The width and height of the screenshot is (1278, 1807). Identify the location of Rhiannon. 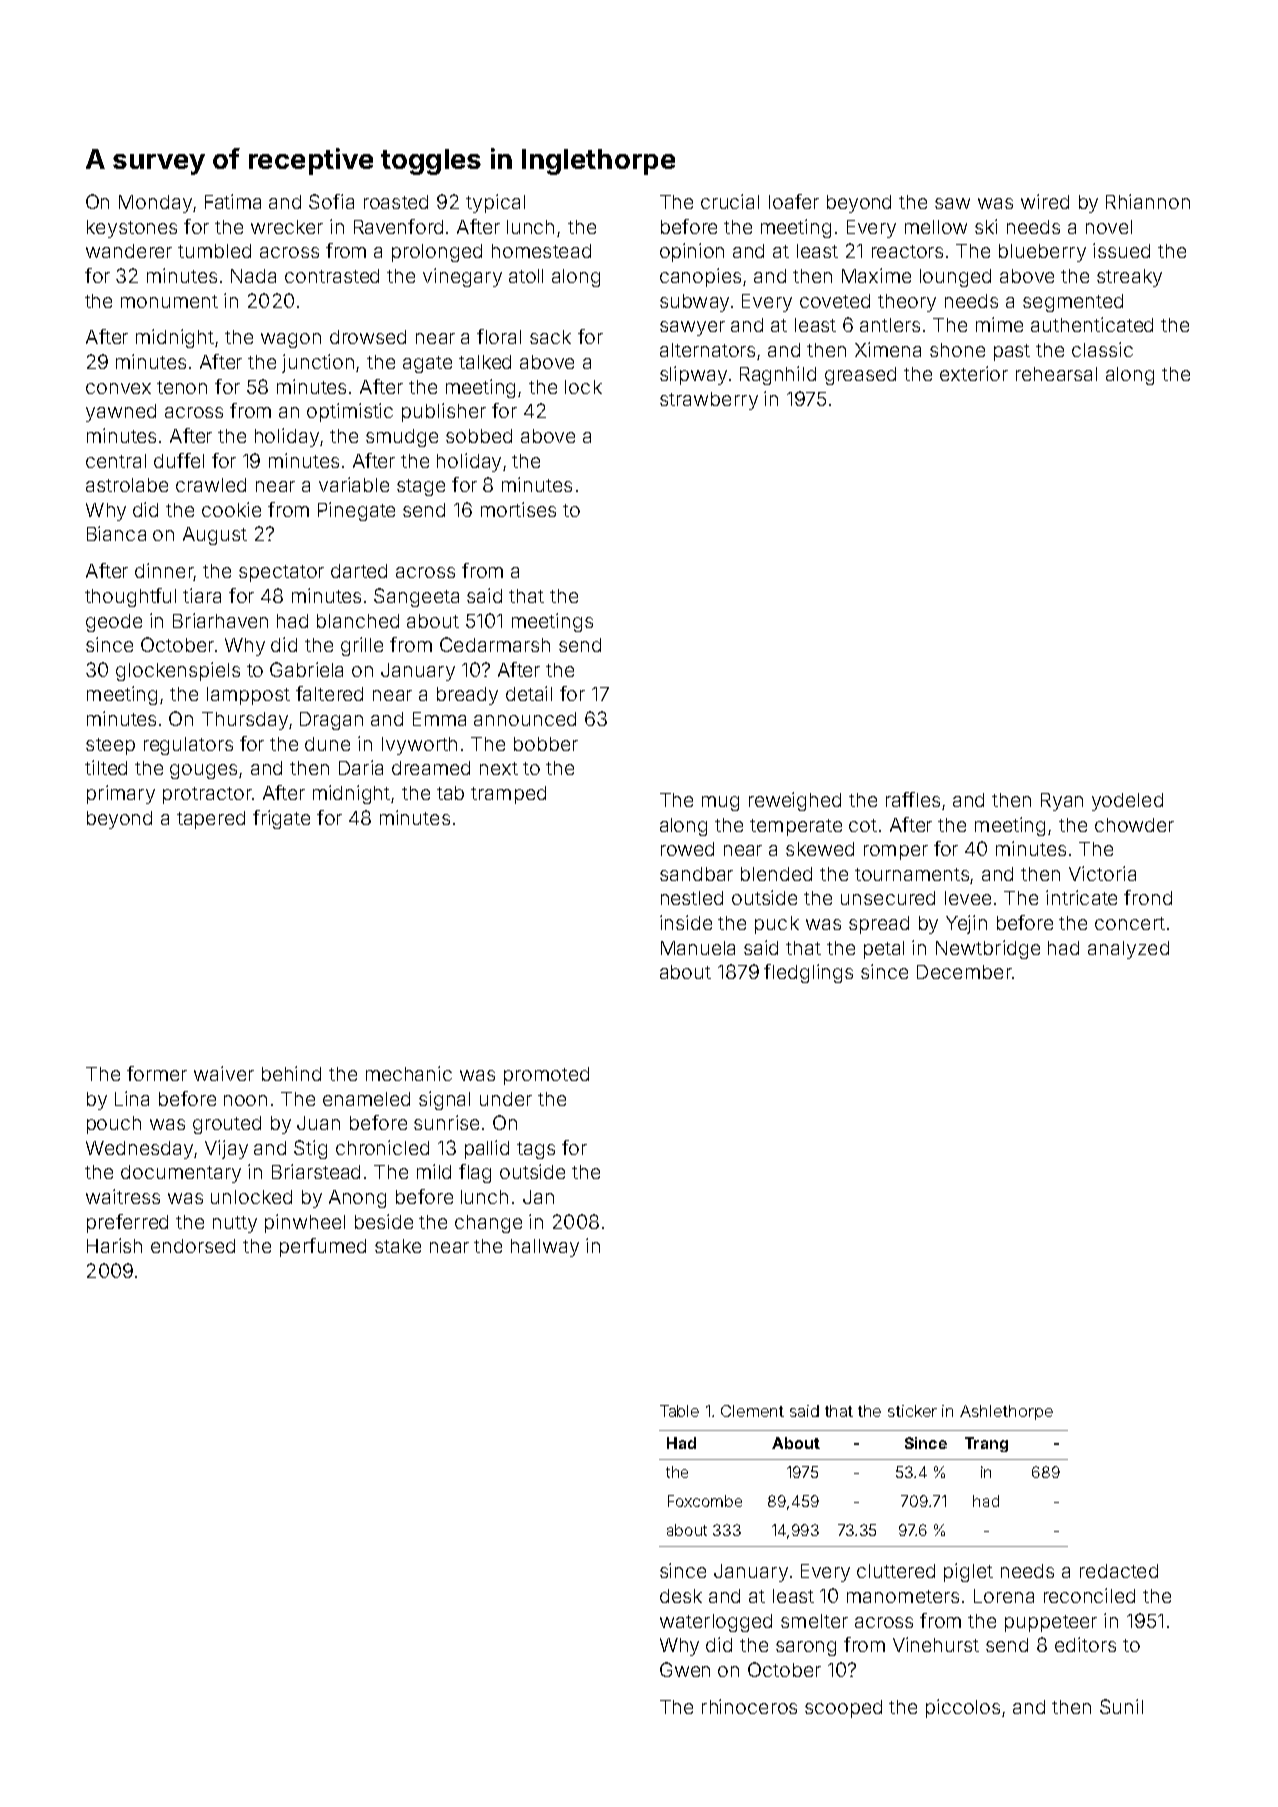
(1148, 201).
